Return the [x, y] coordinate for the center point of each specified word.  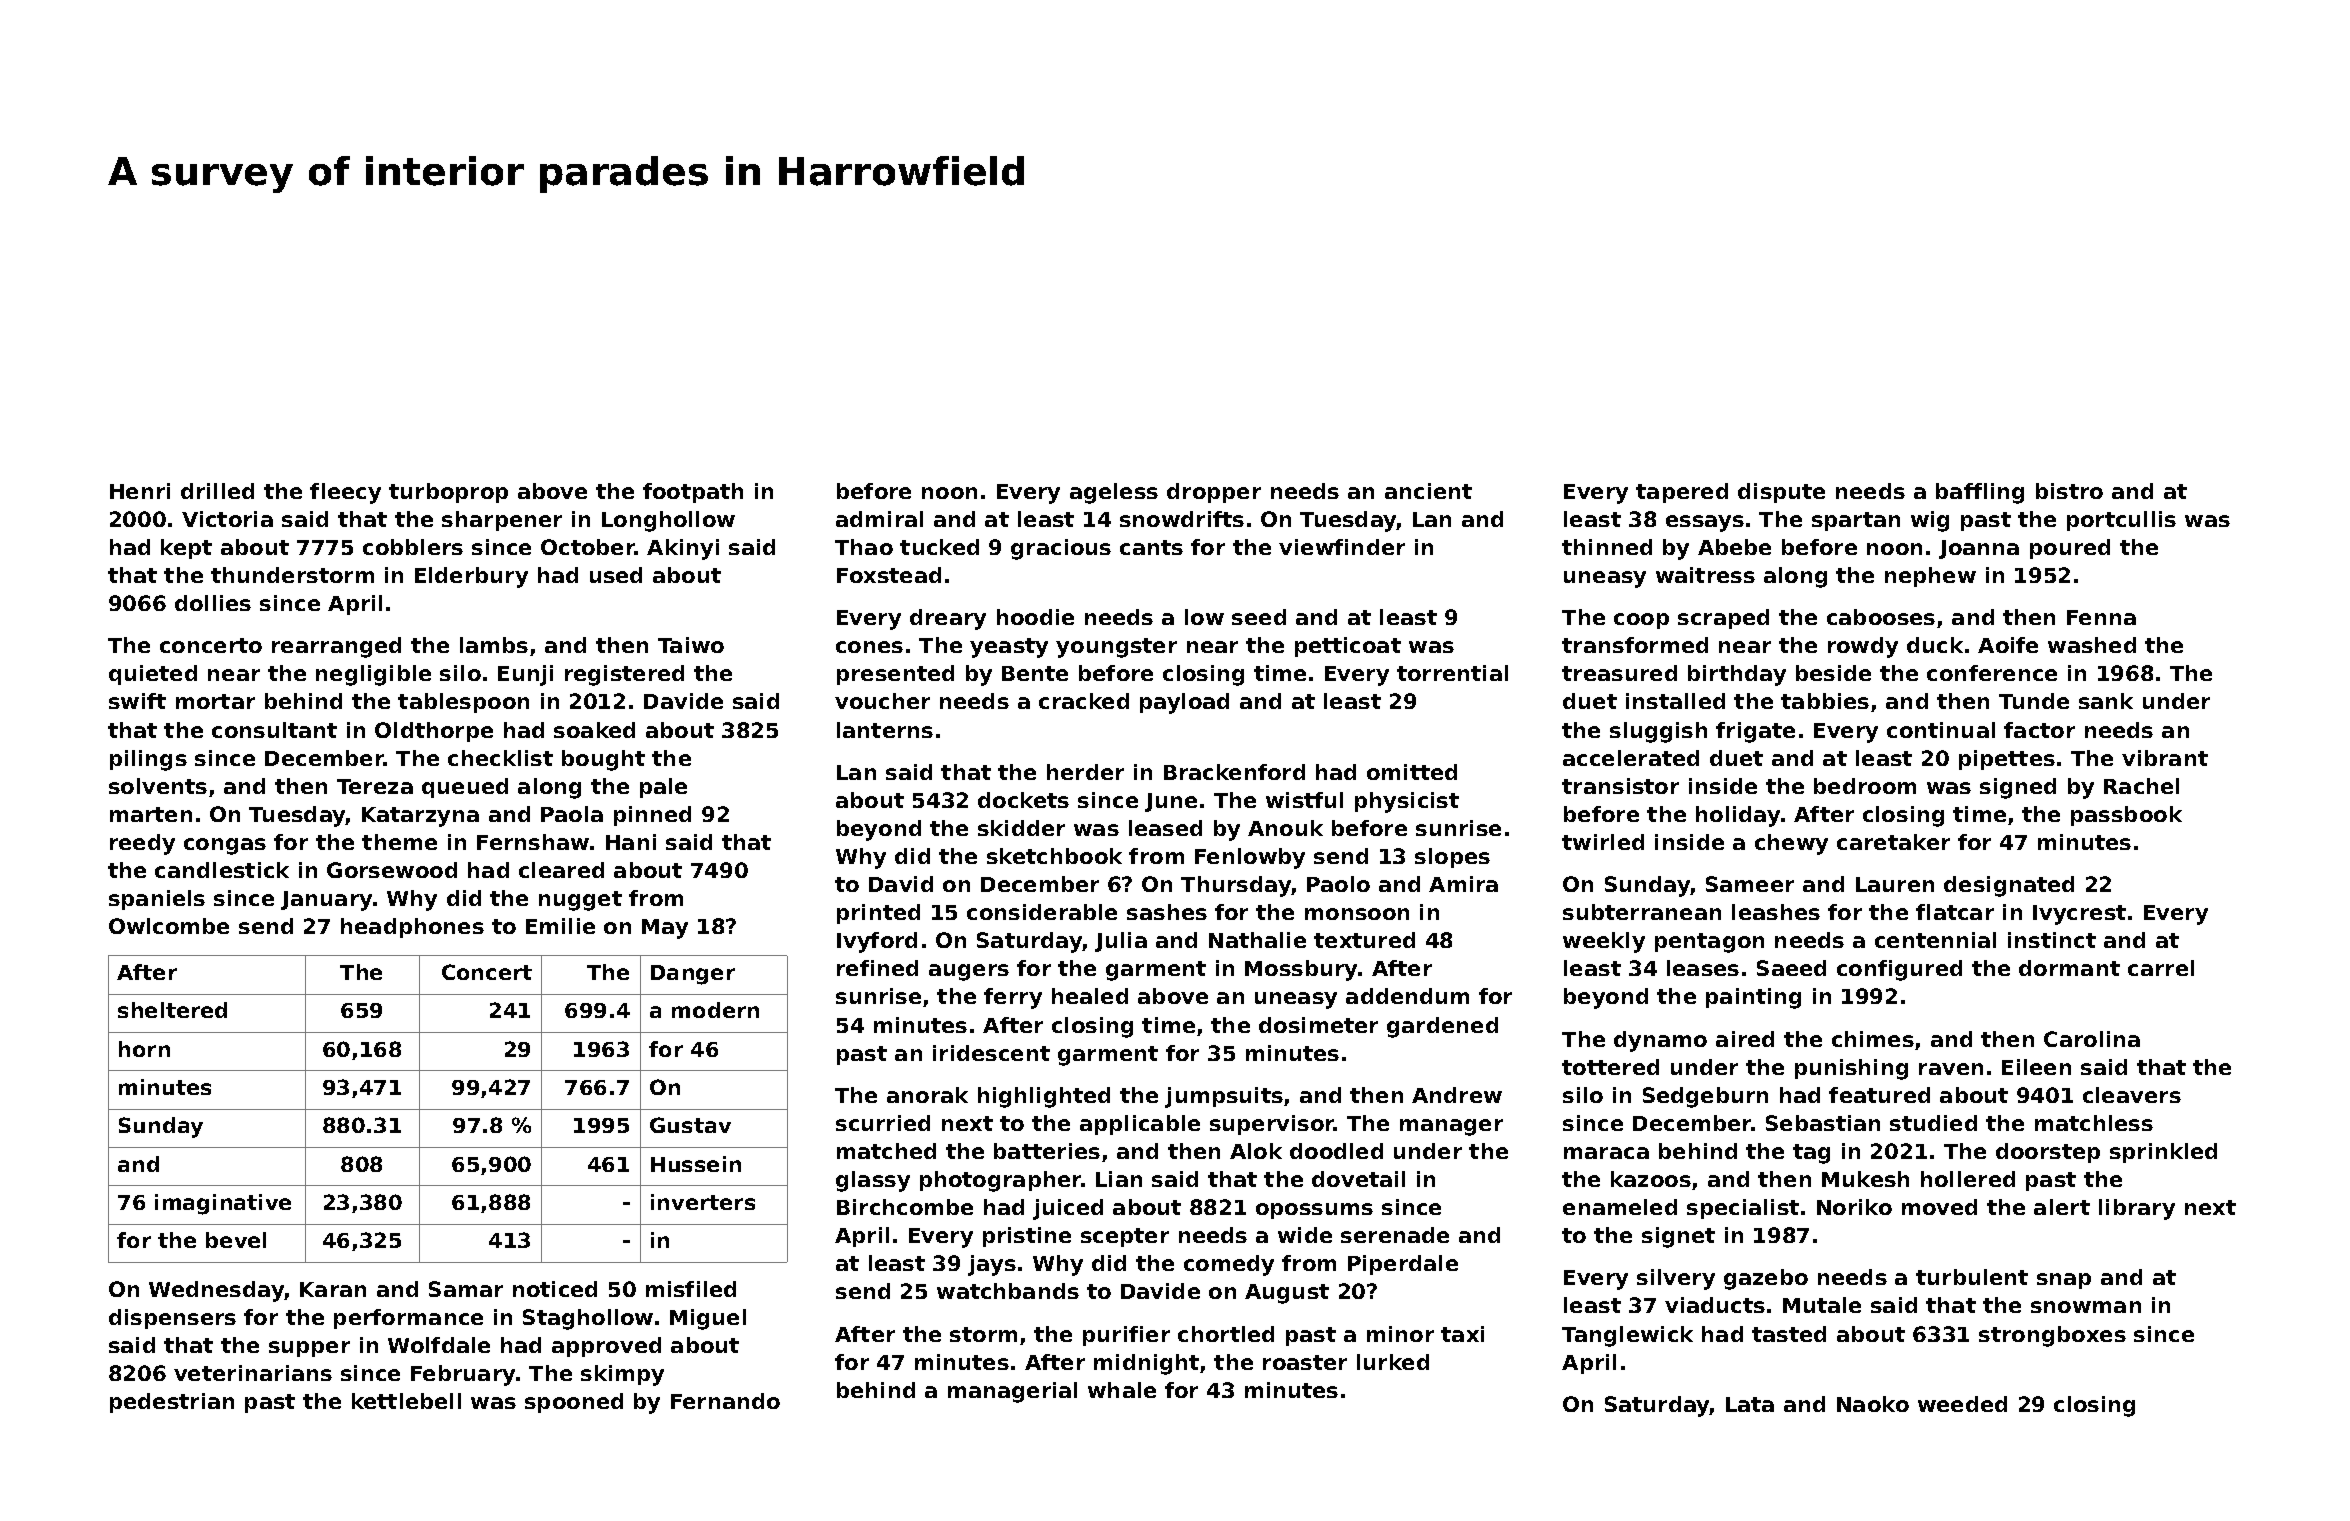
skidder [1021, 828]
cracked [1084, 701]
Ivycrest [2079, 915]
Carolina [2092, 1039]
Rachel [2141, 786]
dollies [213, 603]
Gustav [690, 1125]
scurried [883, 1123]
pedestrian [172, 1403]
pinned [652, 816]
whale [1122, 1390]
